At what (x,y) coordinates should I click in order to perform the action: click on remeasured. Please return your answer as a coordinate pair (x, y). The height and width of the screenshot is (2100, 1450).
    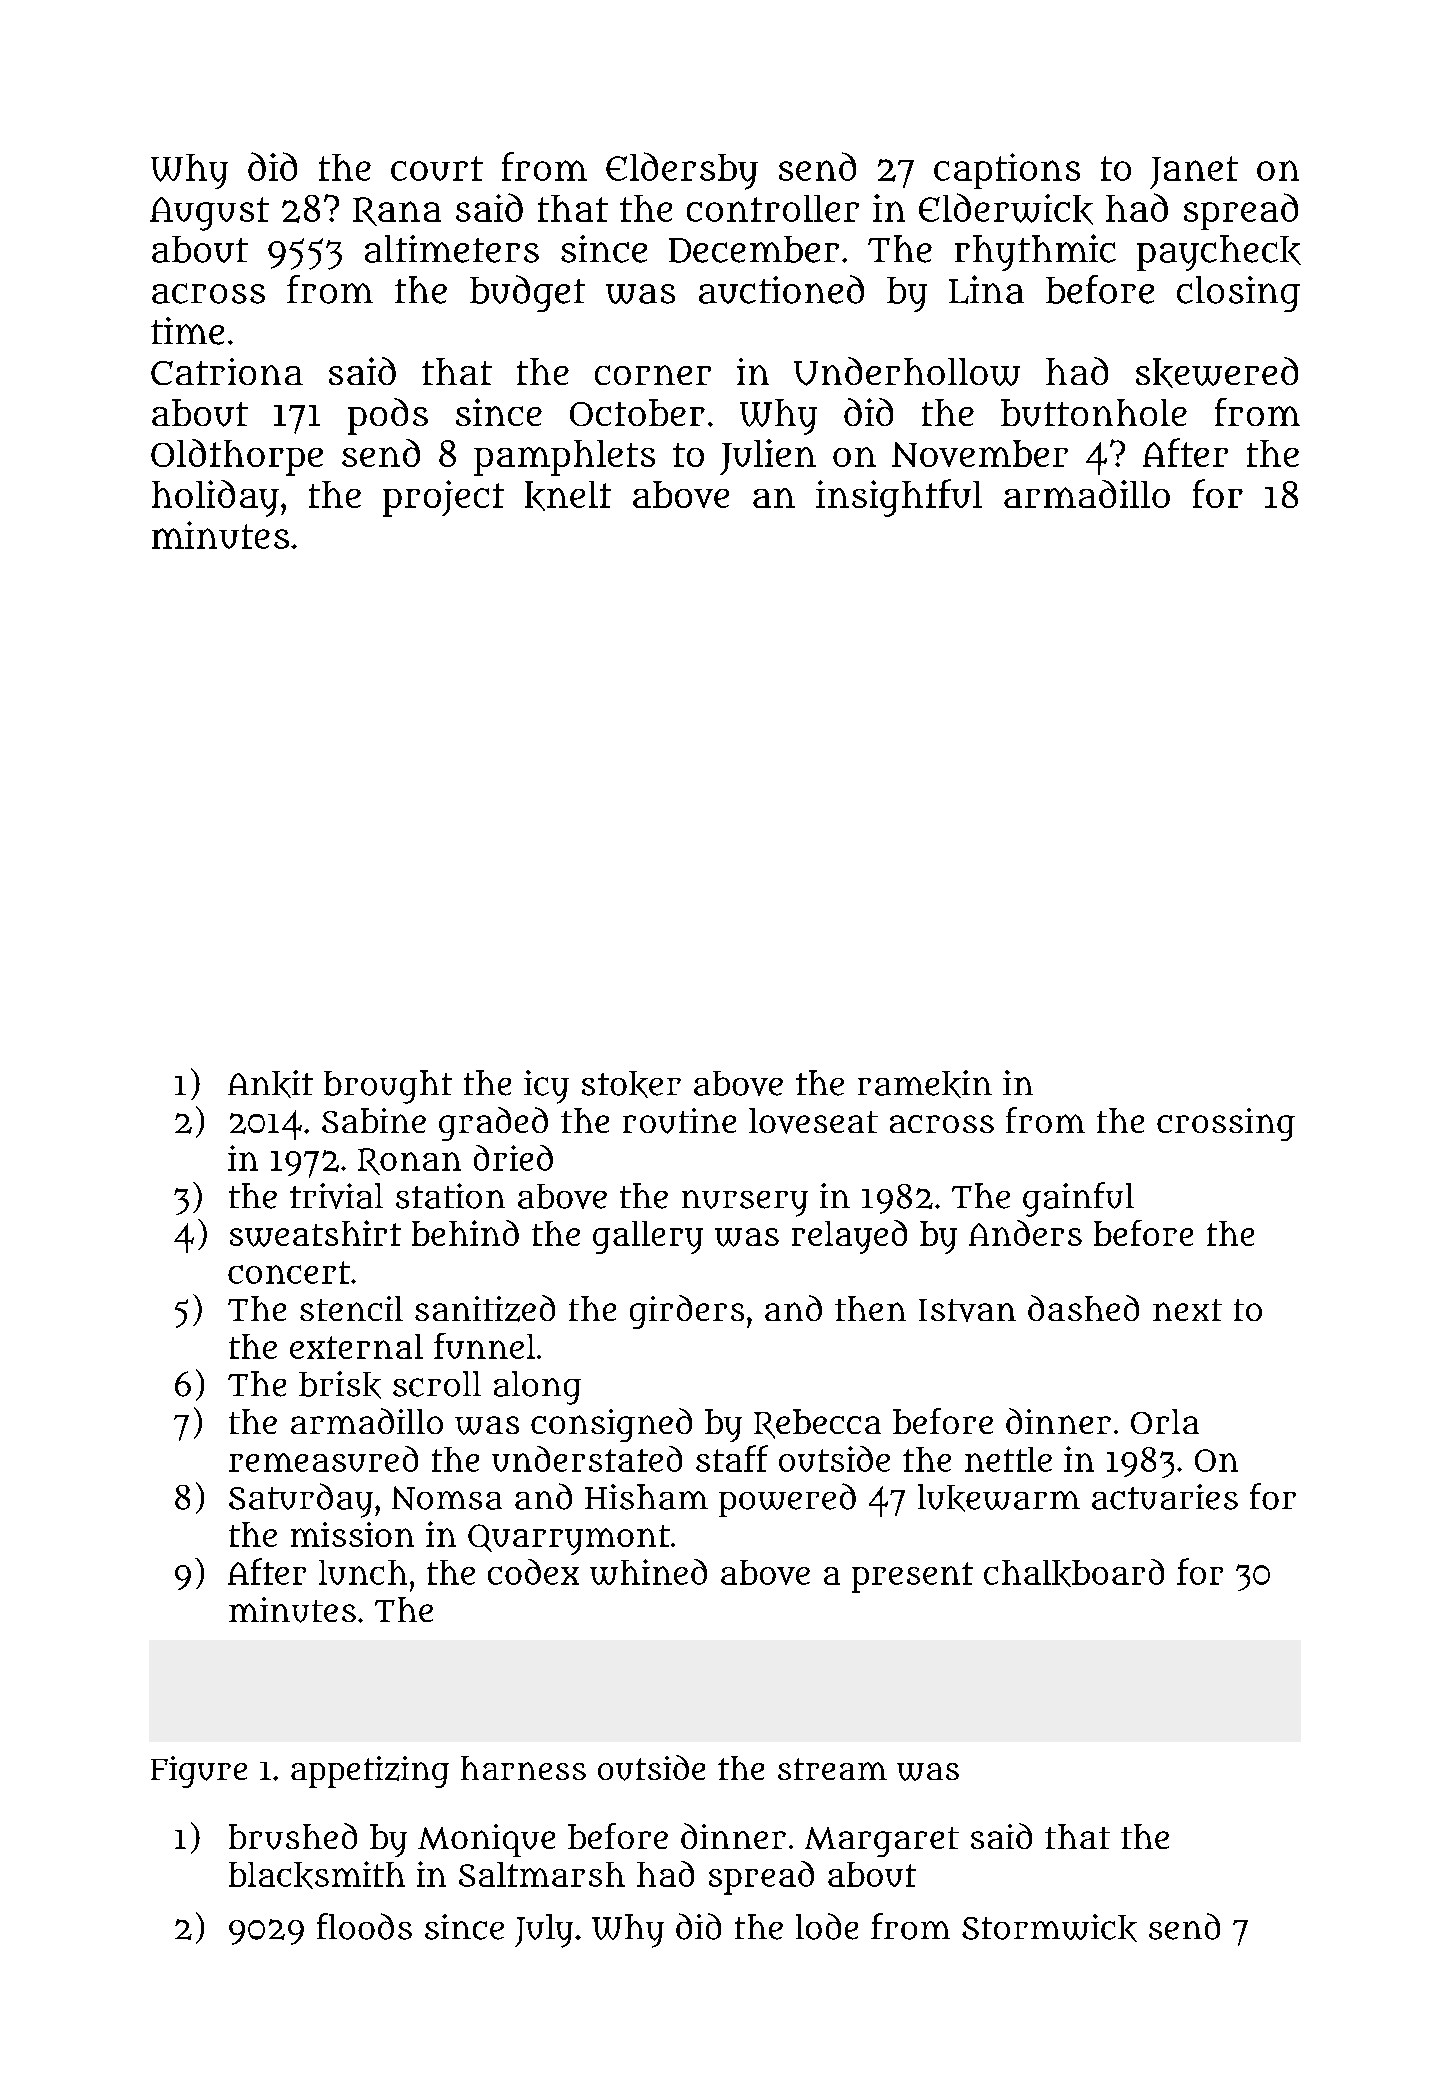
    Looking at the image, I should click on (323, 1459).
